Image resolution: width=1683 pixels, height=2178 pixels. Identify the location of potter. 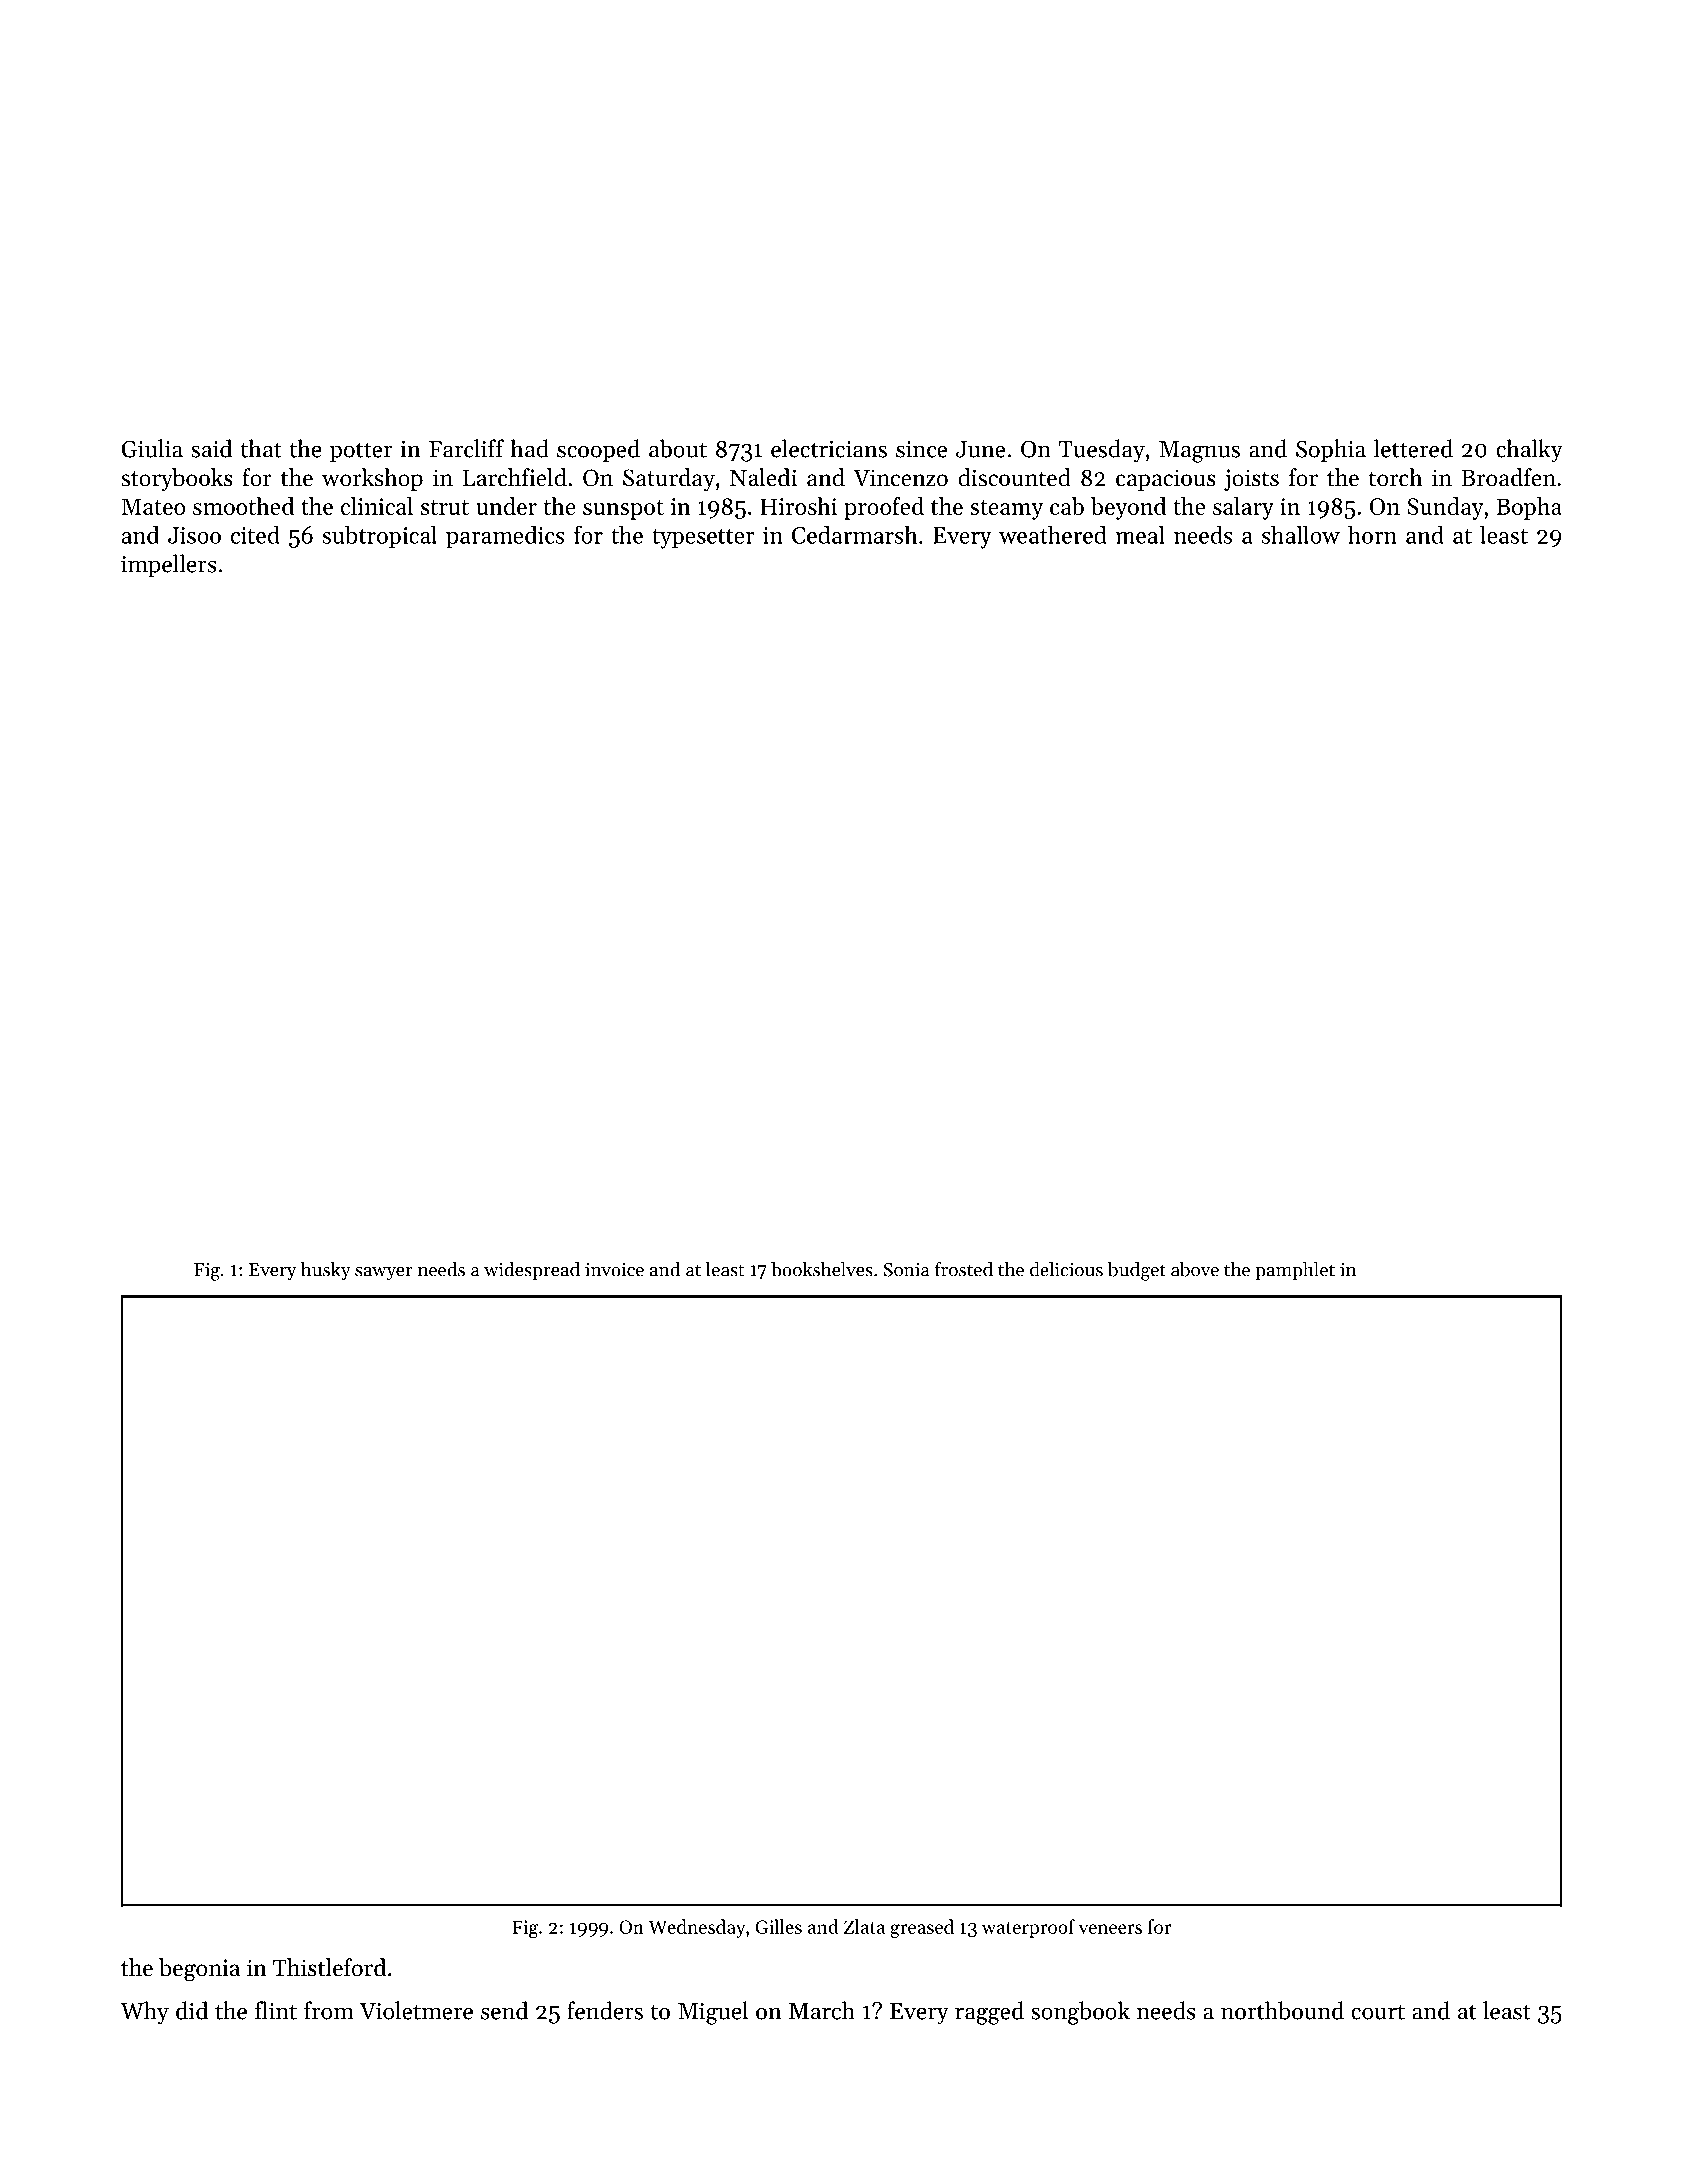
(361, 452).
